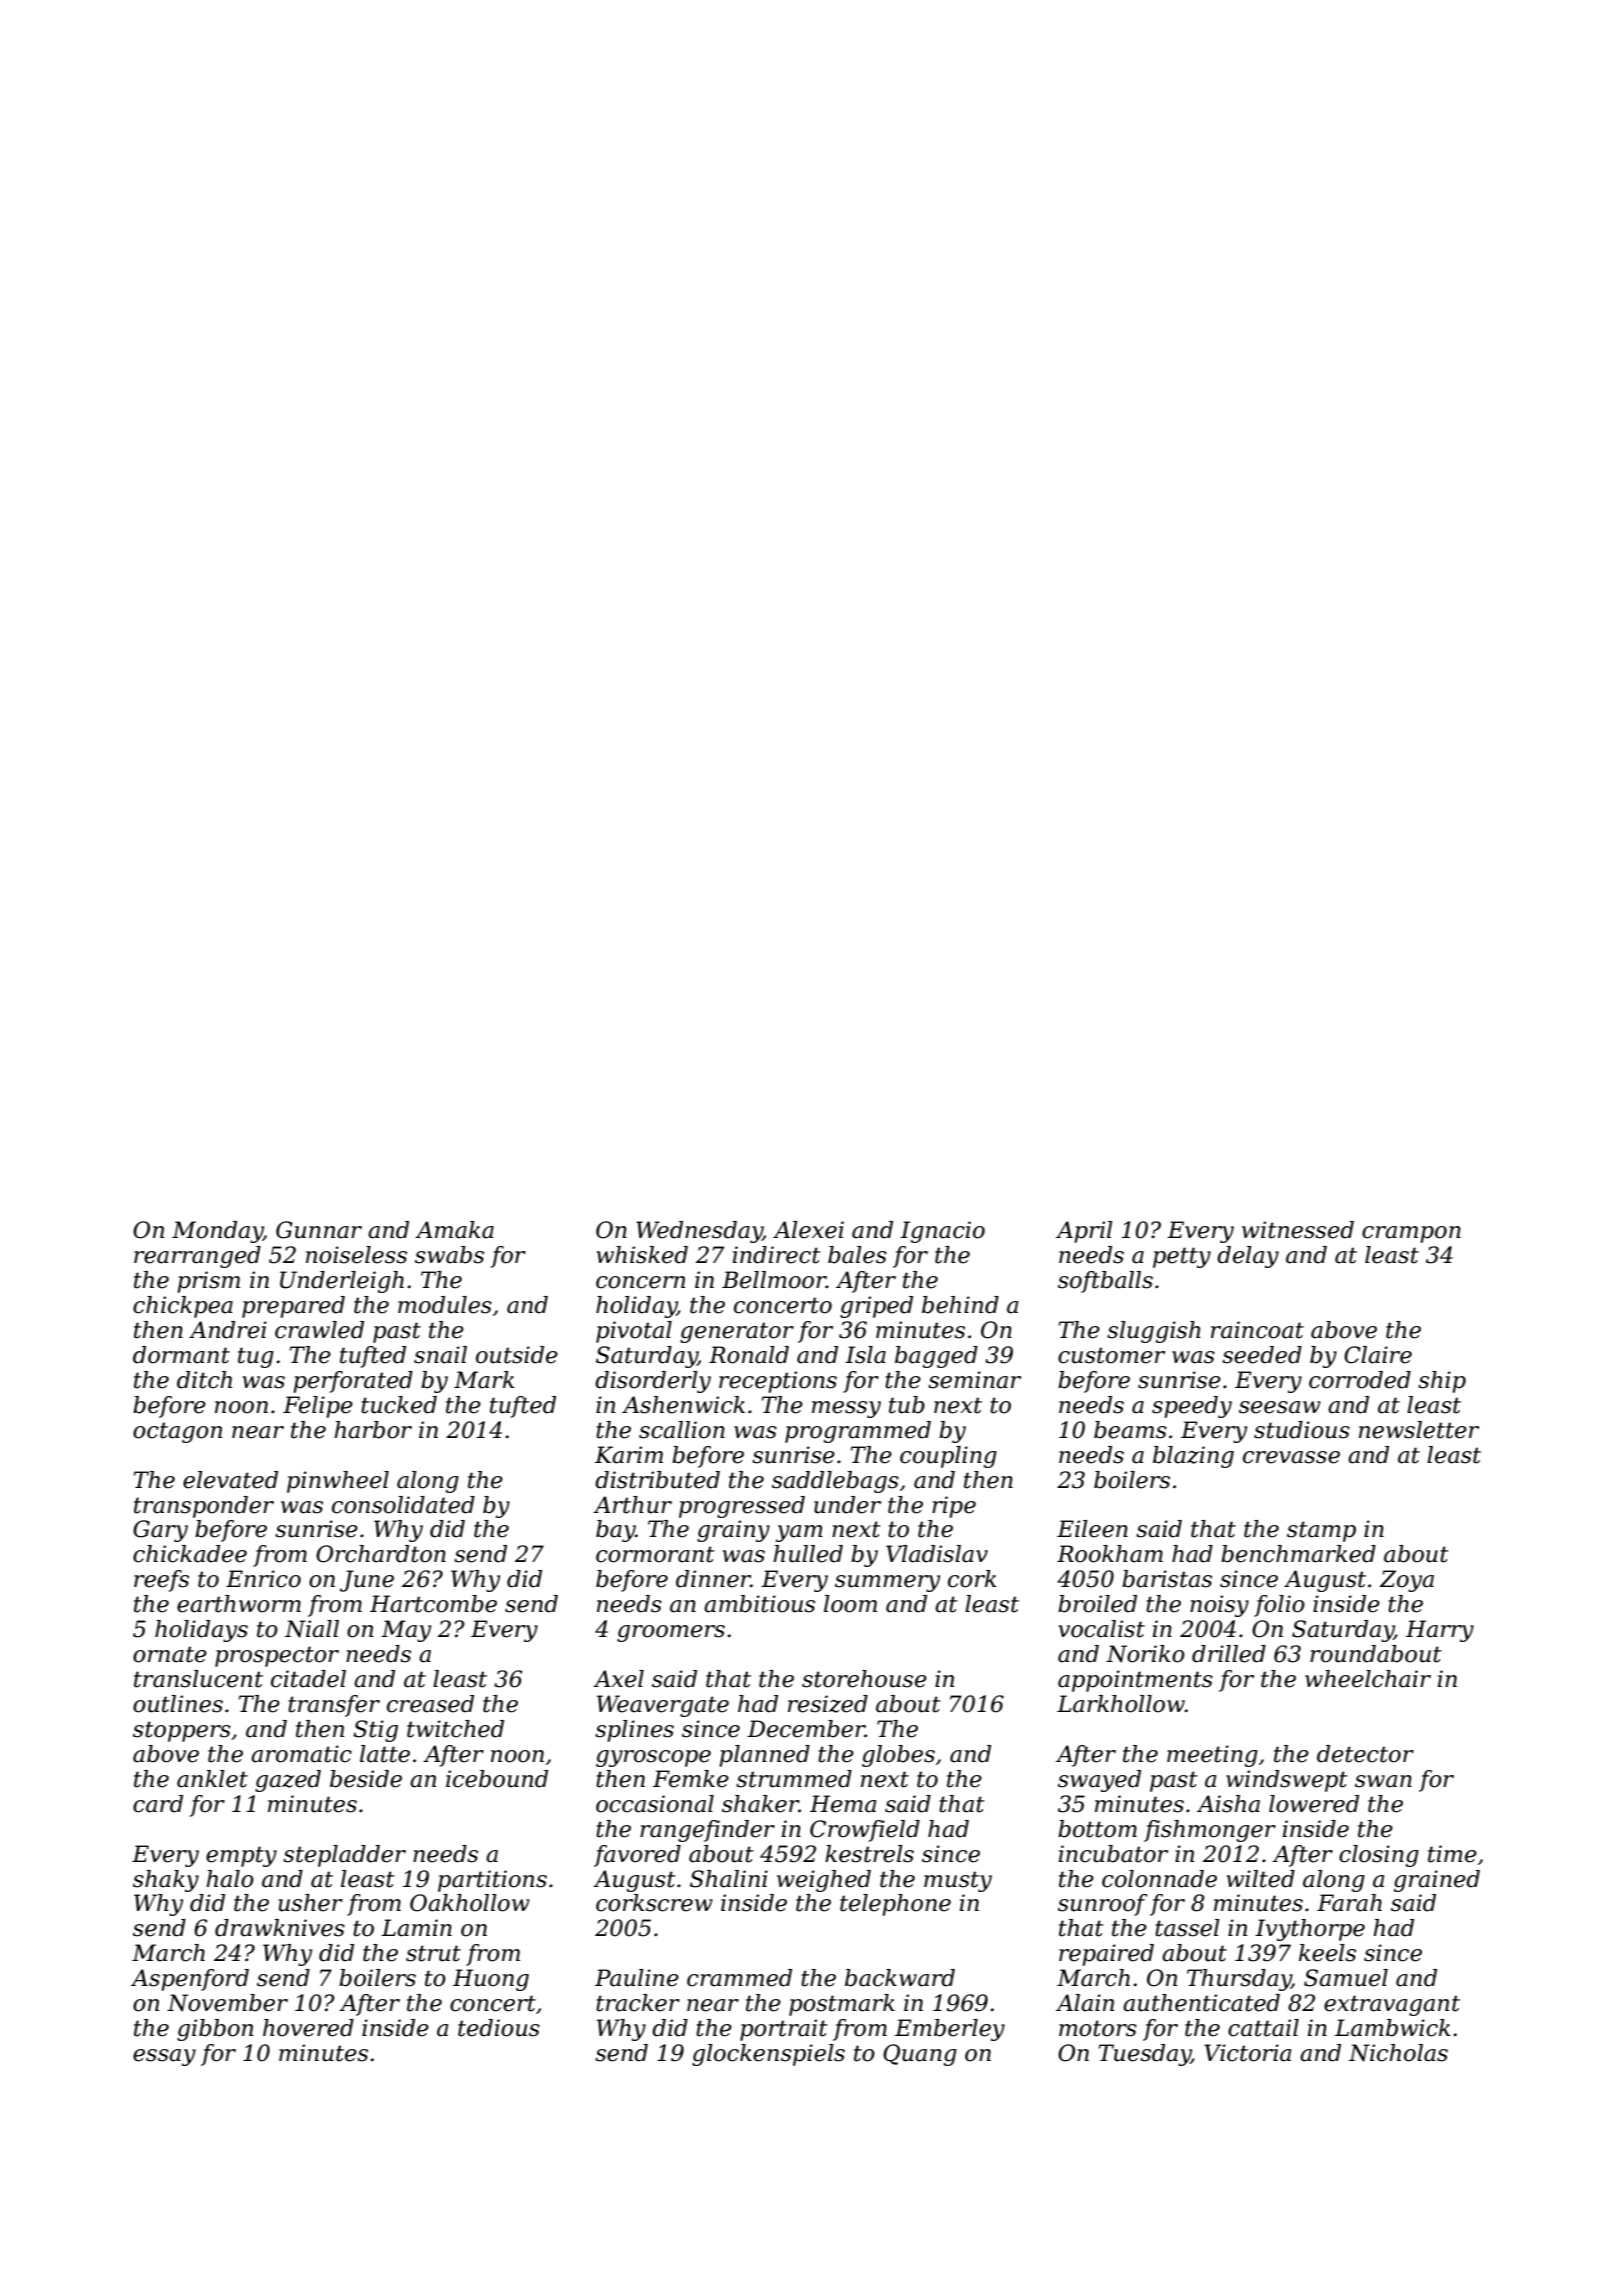 The width and height of the image is (1620, 2292). What do you see at coordinates (1098, 2028) in the image?
I see `motors` at bounding box center [1098, 2028].
